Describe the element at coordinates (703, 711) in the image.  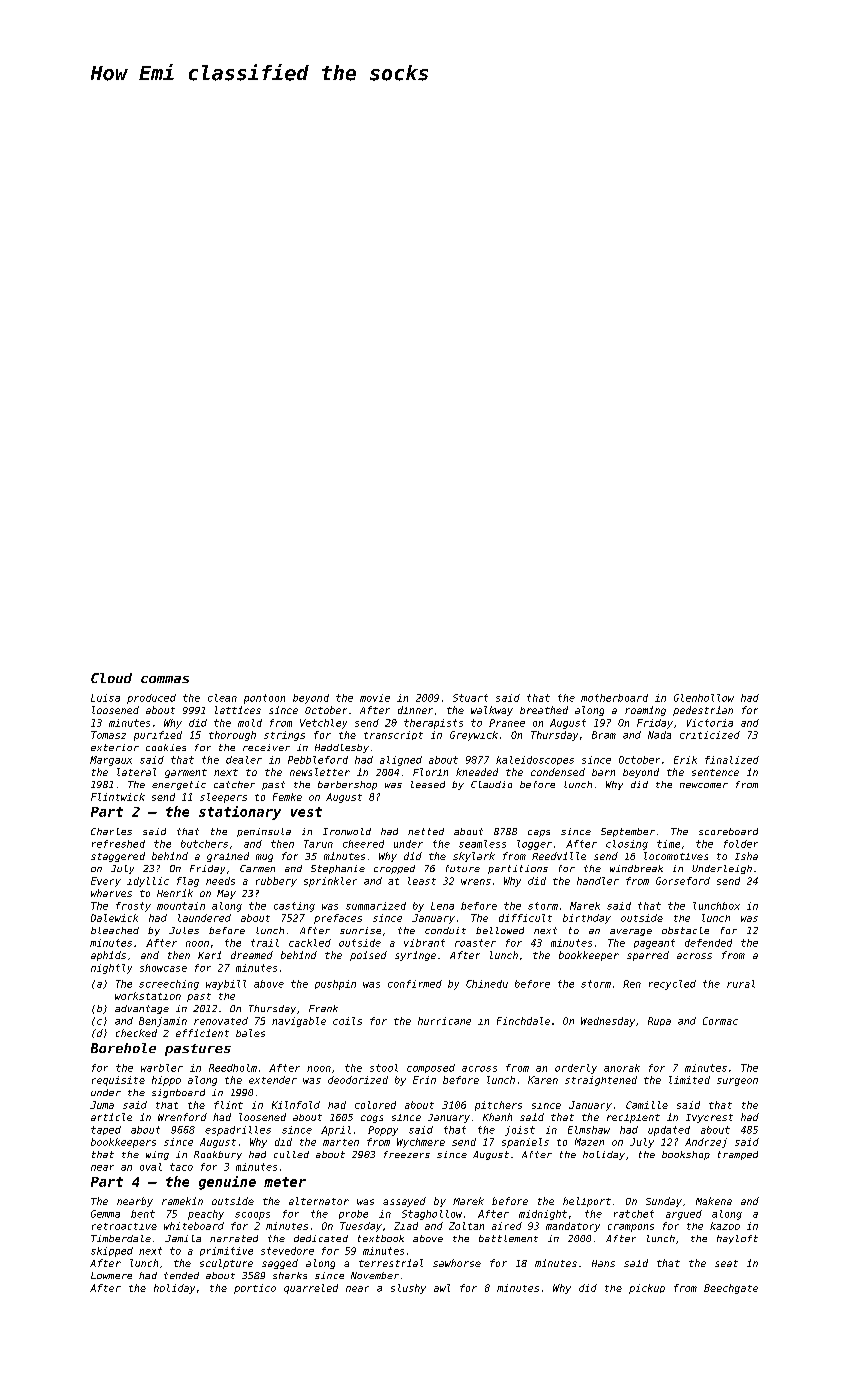
I see `pedestrian` at that location.
